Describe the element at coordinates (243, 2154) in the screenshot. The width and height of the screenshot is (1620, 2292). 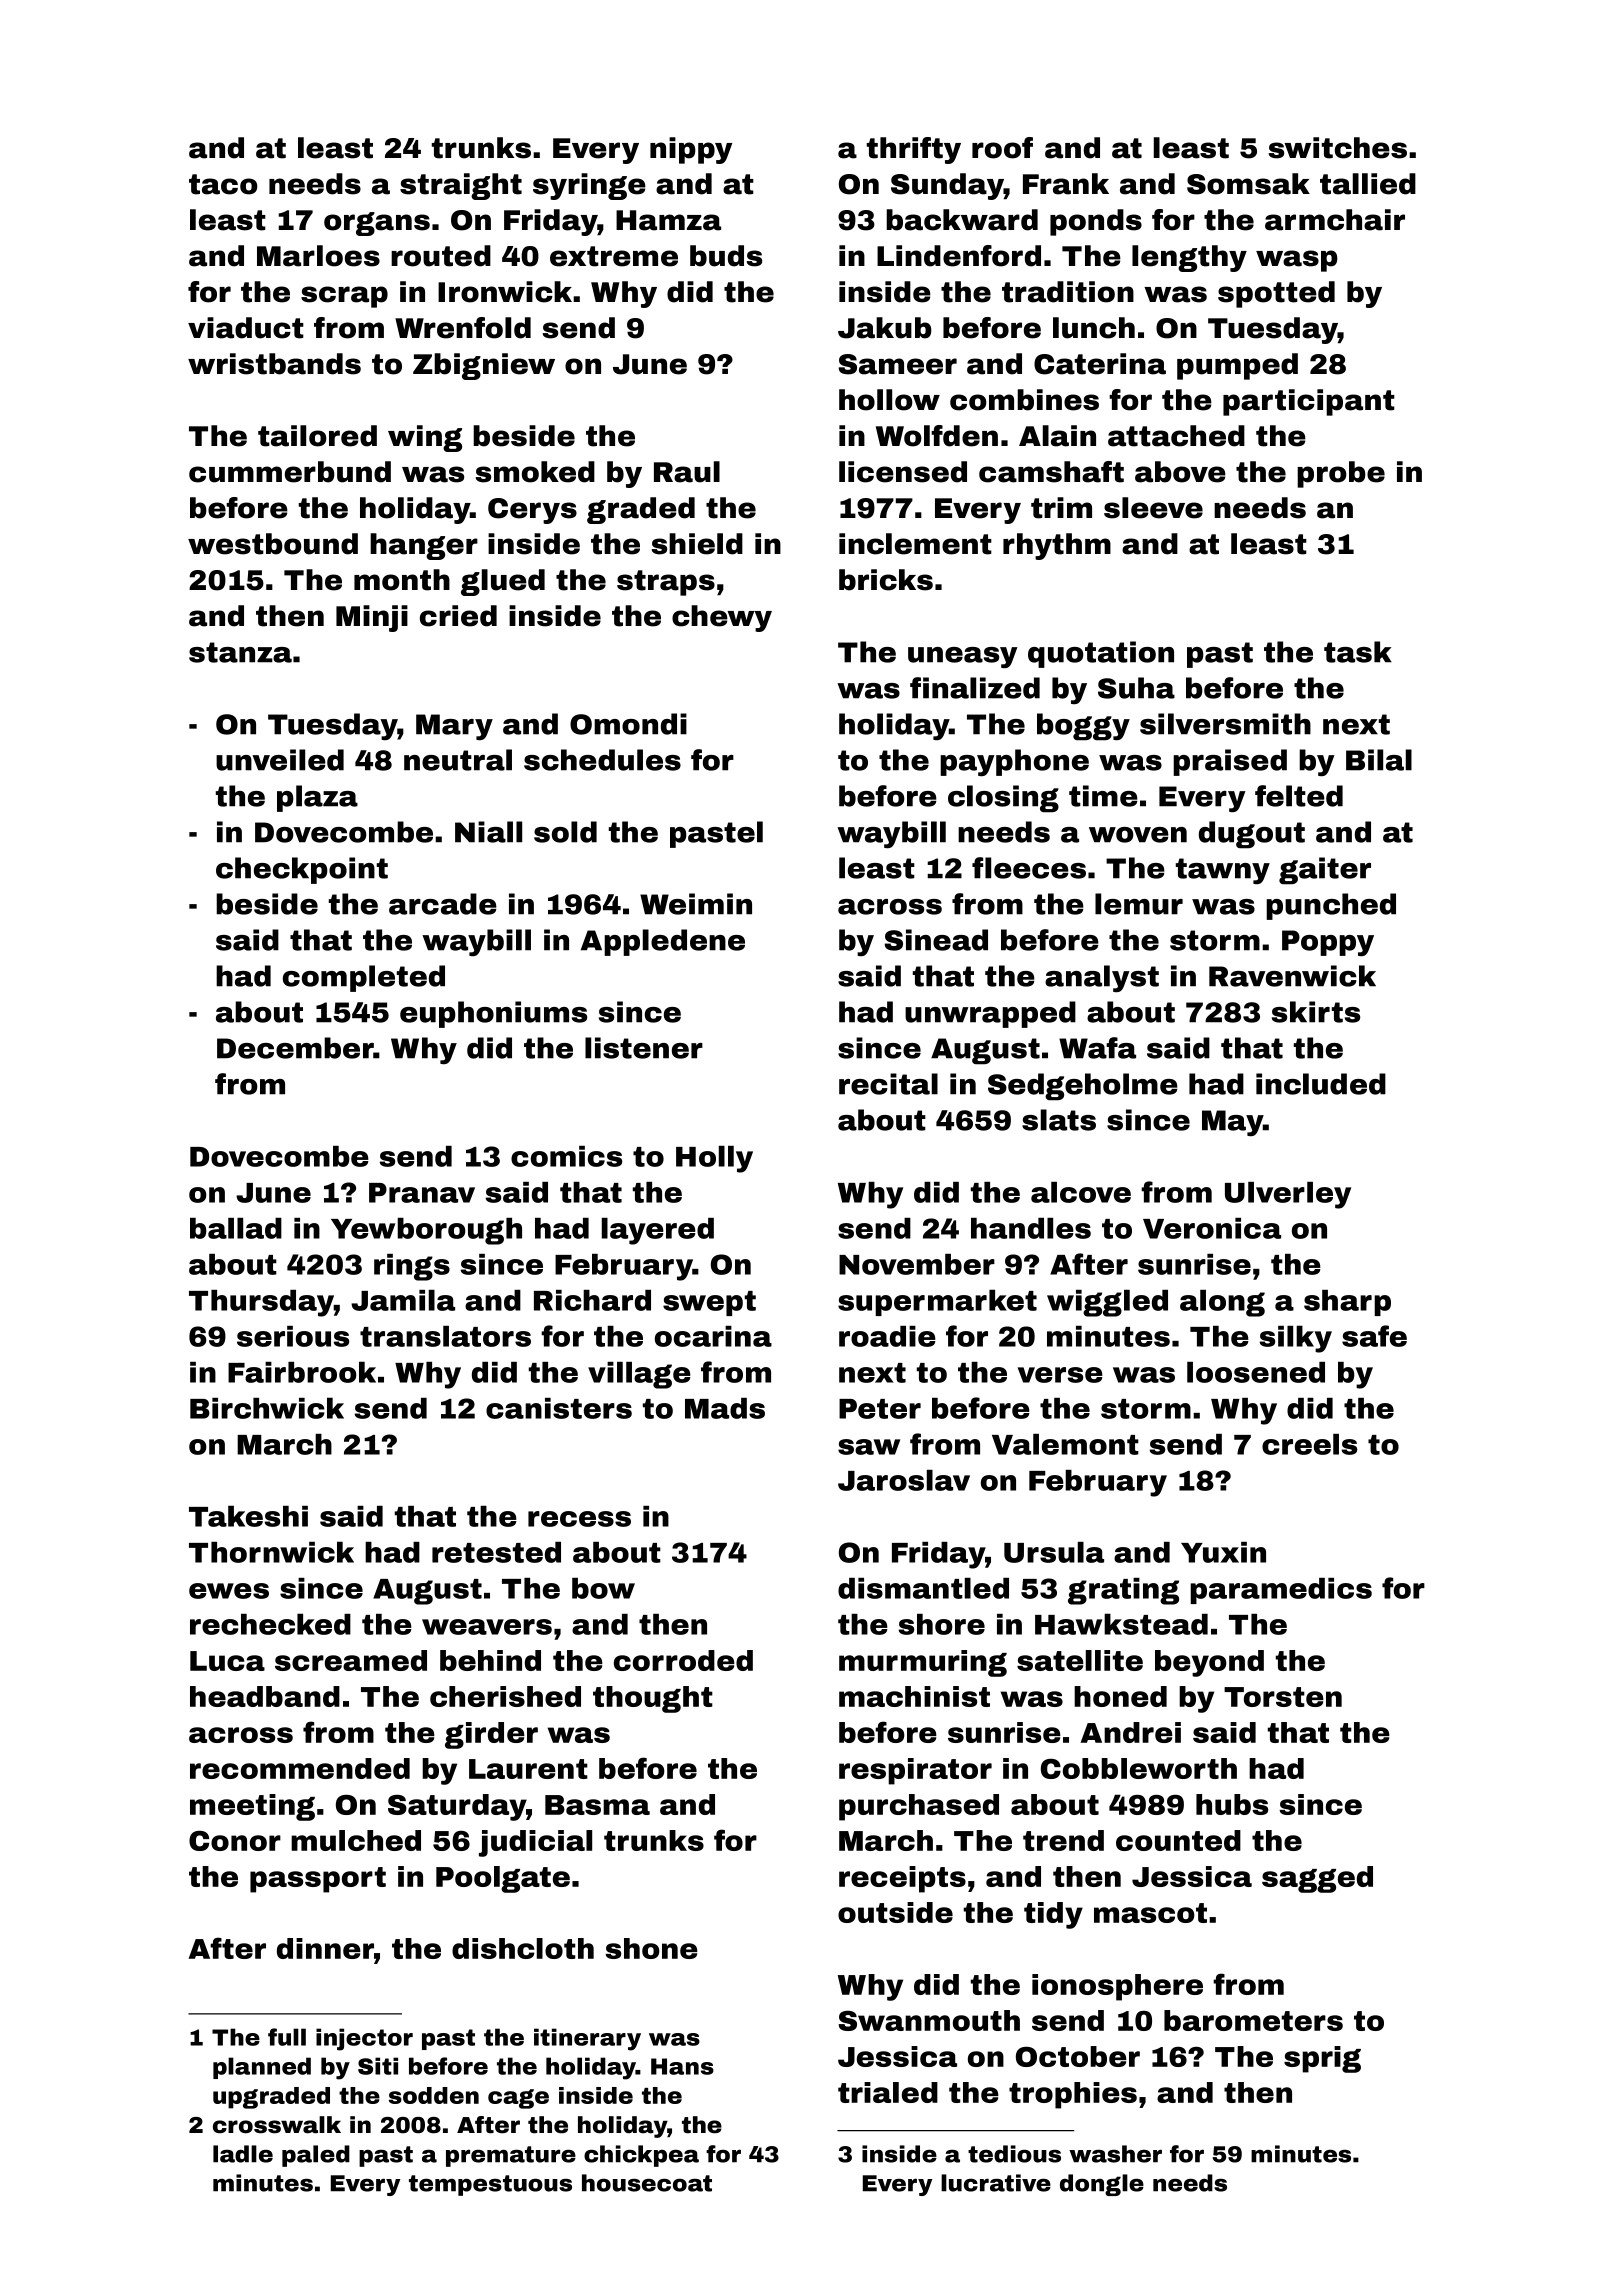
I see `ladle` at that location.
